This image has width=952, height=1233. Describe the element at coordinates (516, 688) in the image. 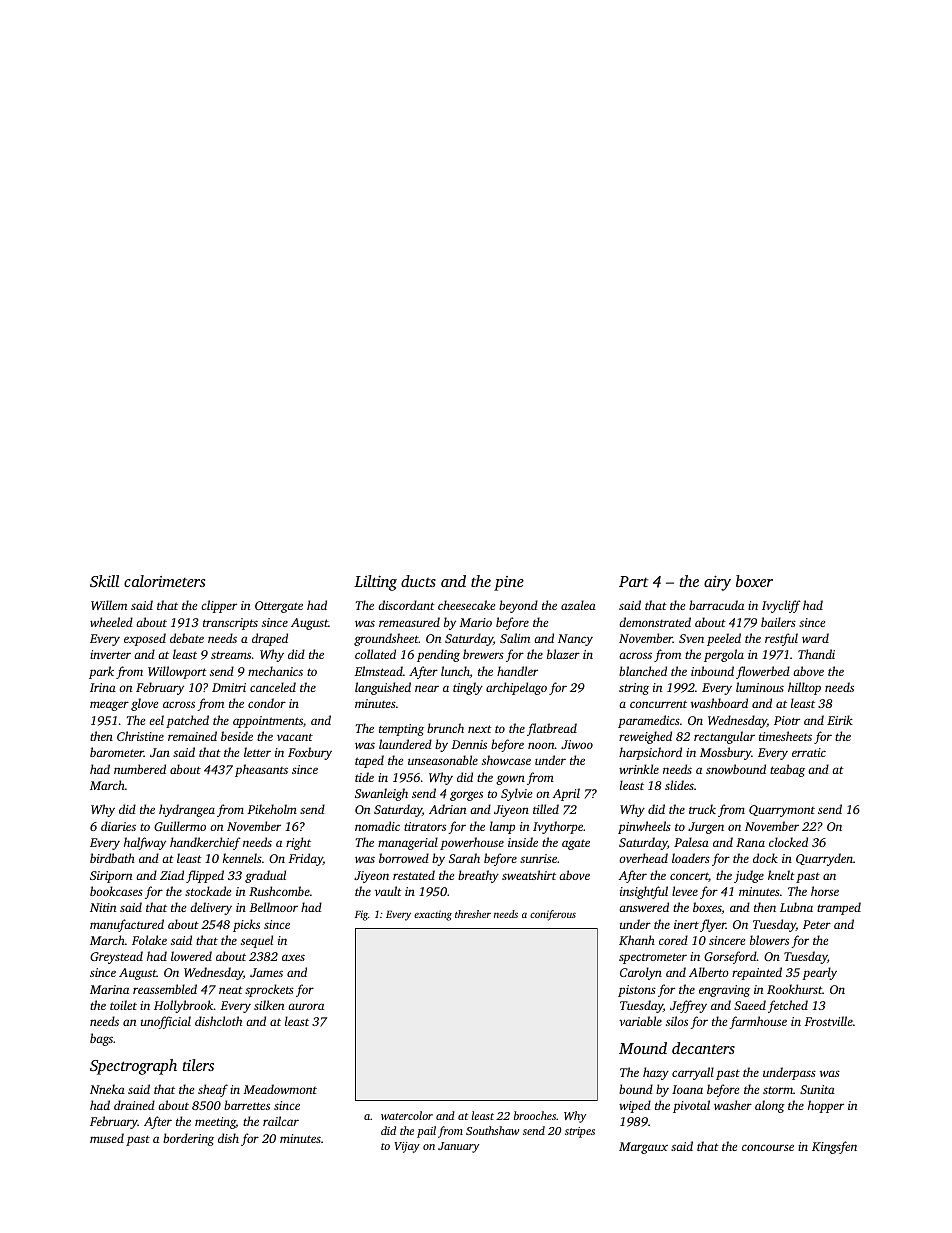

I see `archipelago` at that location.
